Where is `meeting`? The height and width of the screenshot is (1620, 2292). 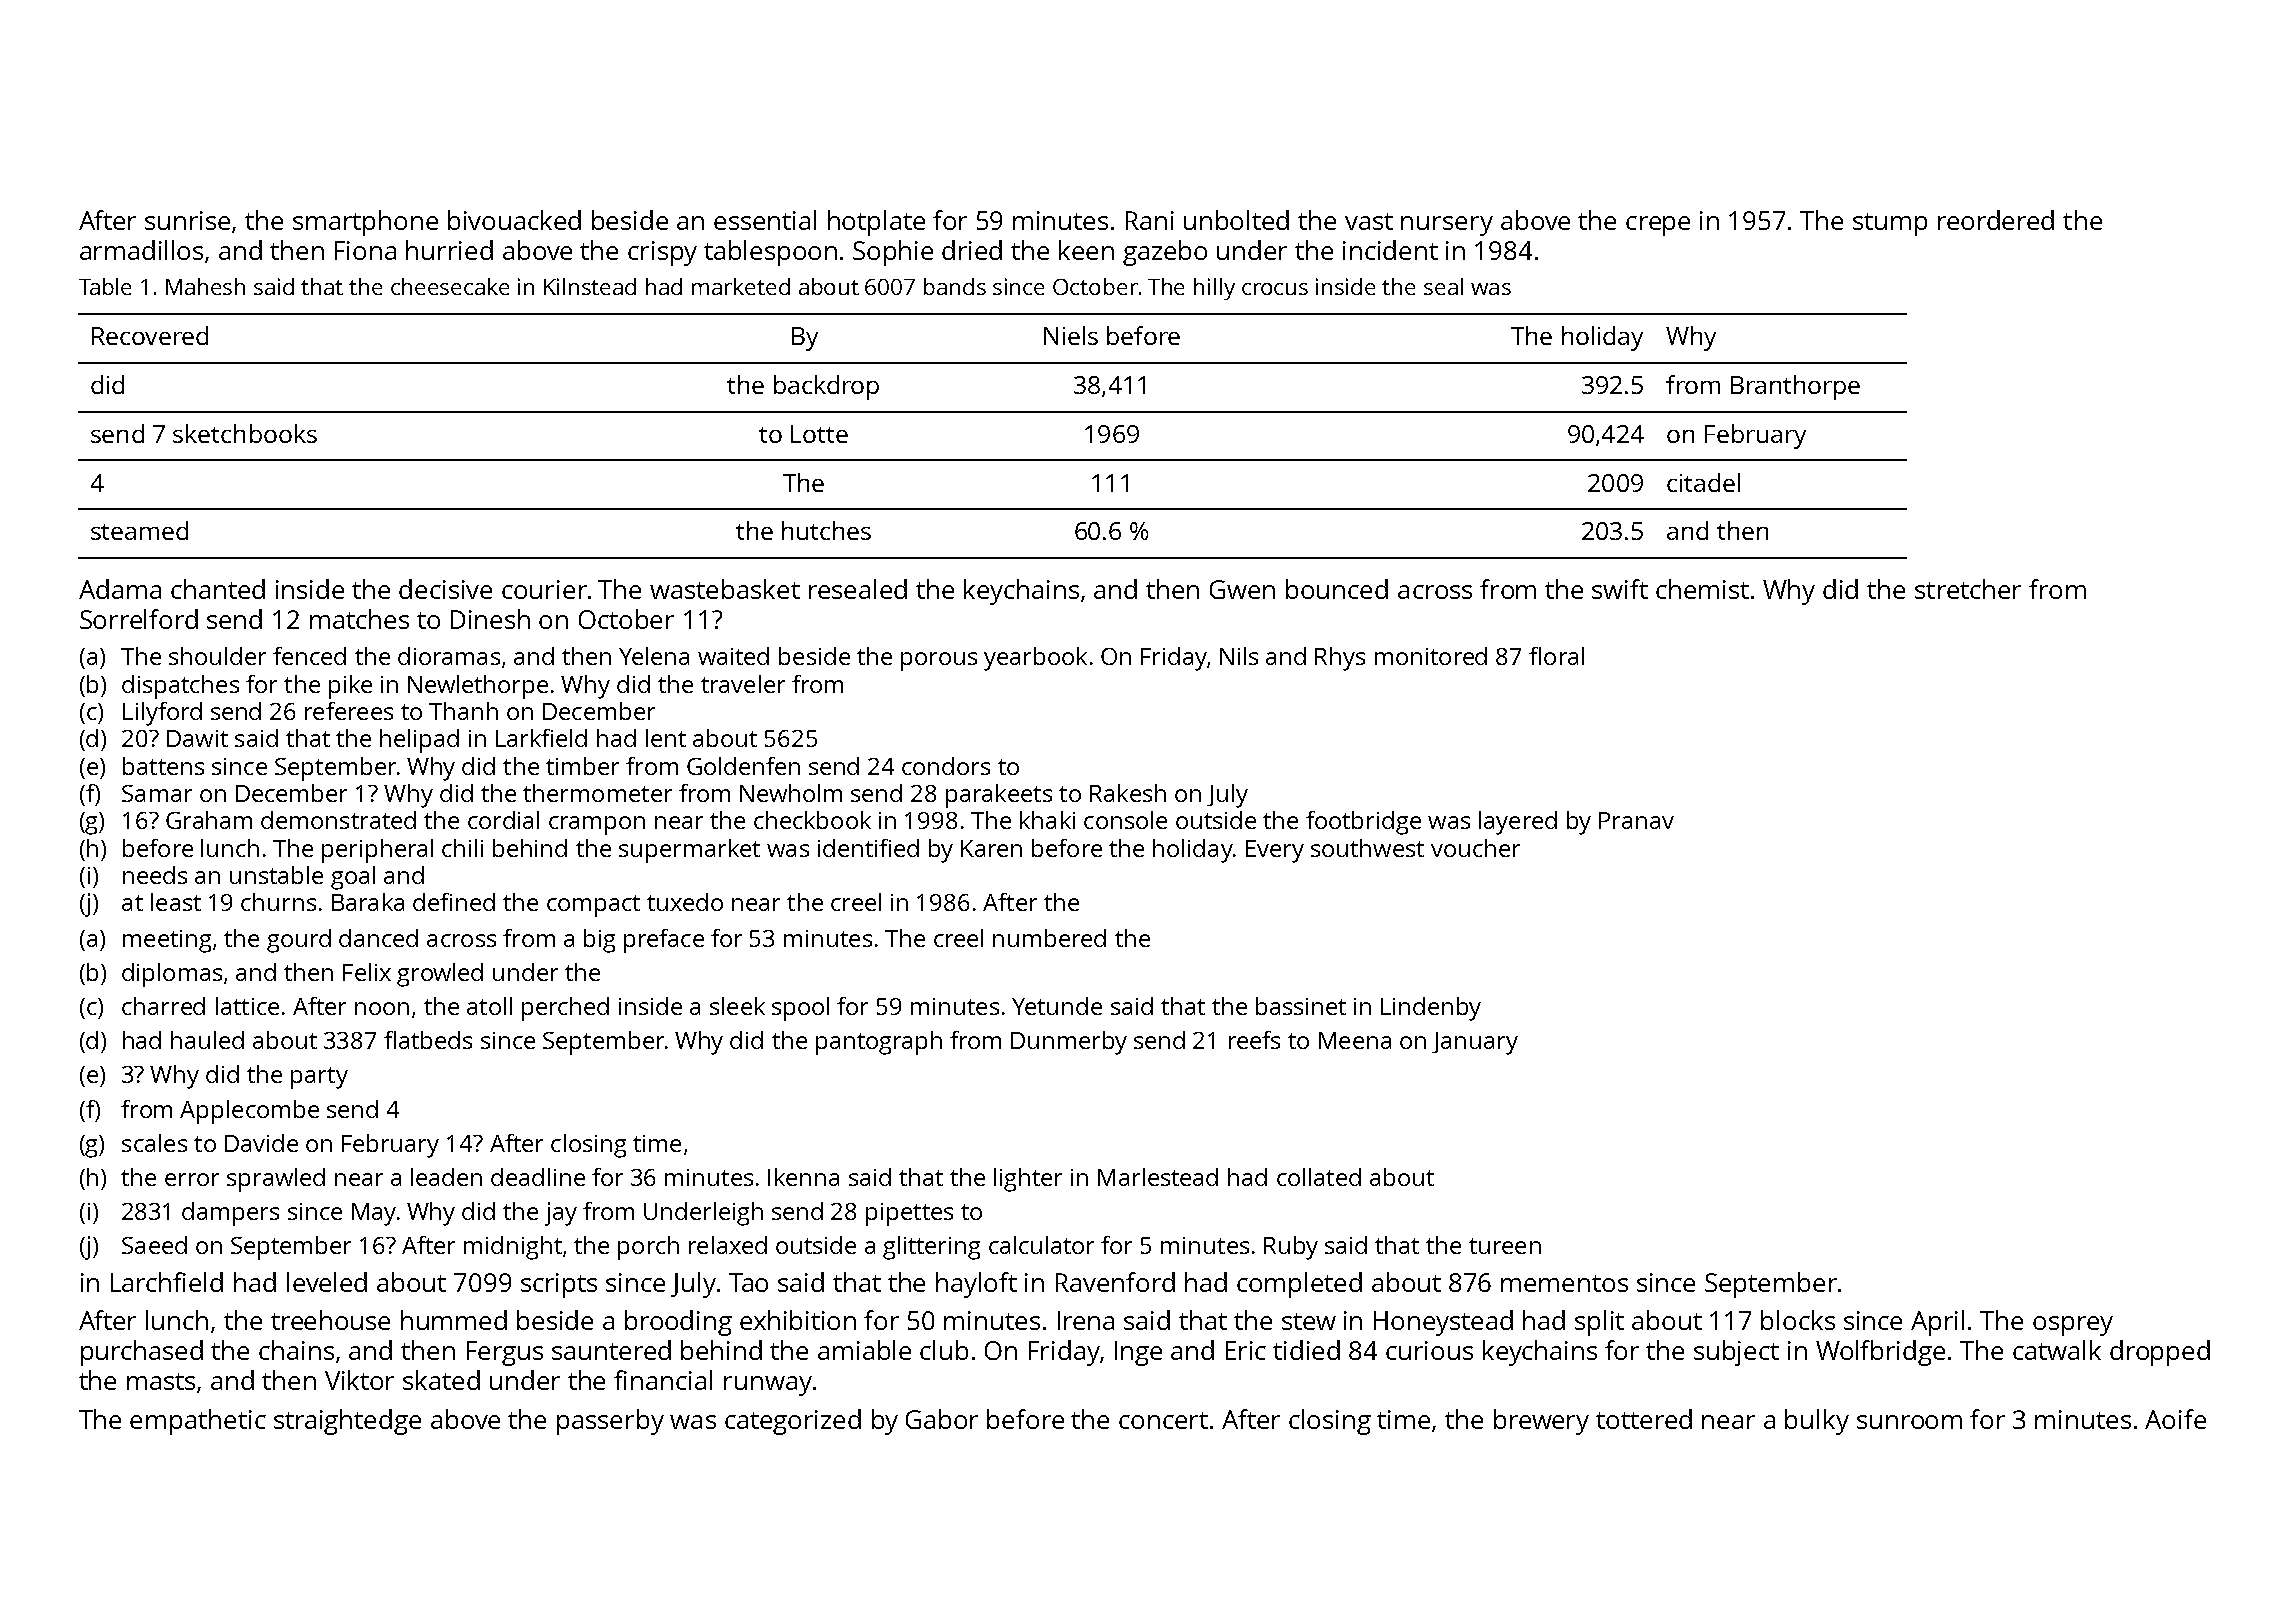 meeting is located at coordinates (167, 941).
